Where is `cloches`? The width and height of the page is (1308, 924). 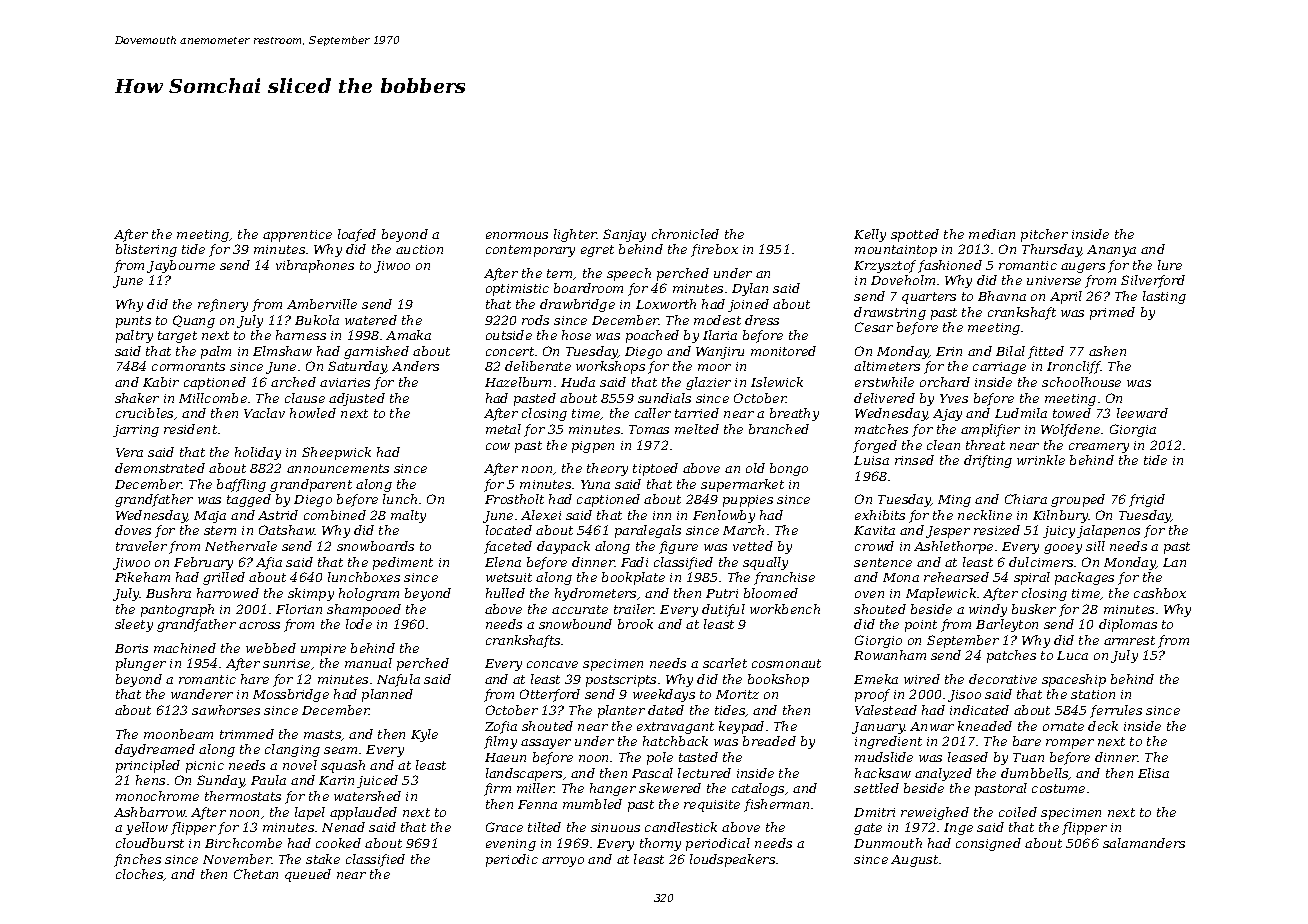 cloches is located at coordinates (140, 875).
